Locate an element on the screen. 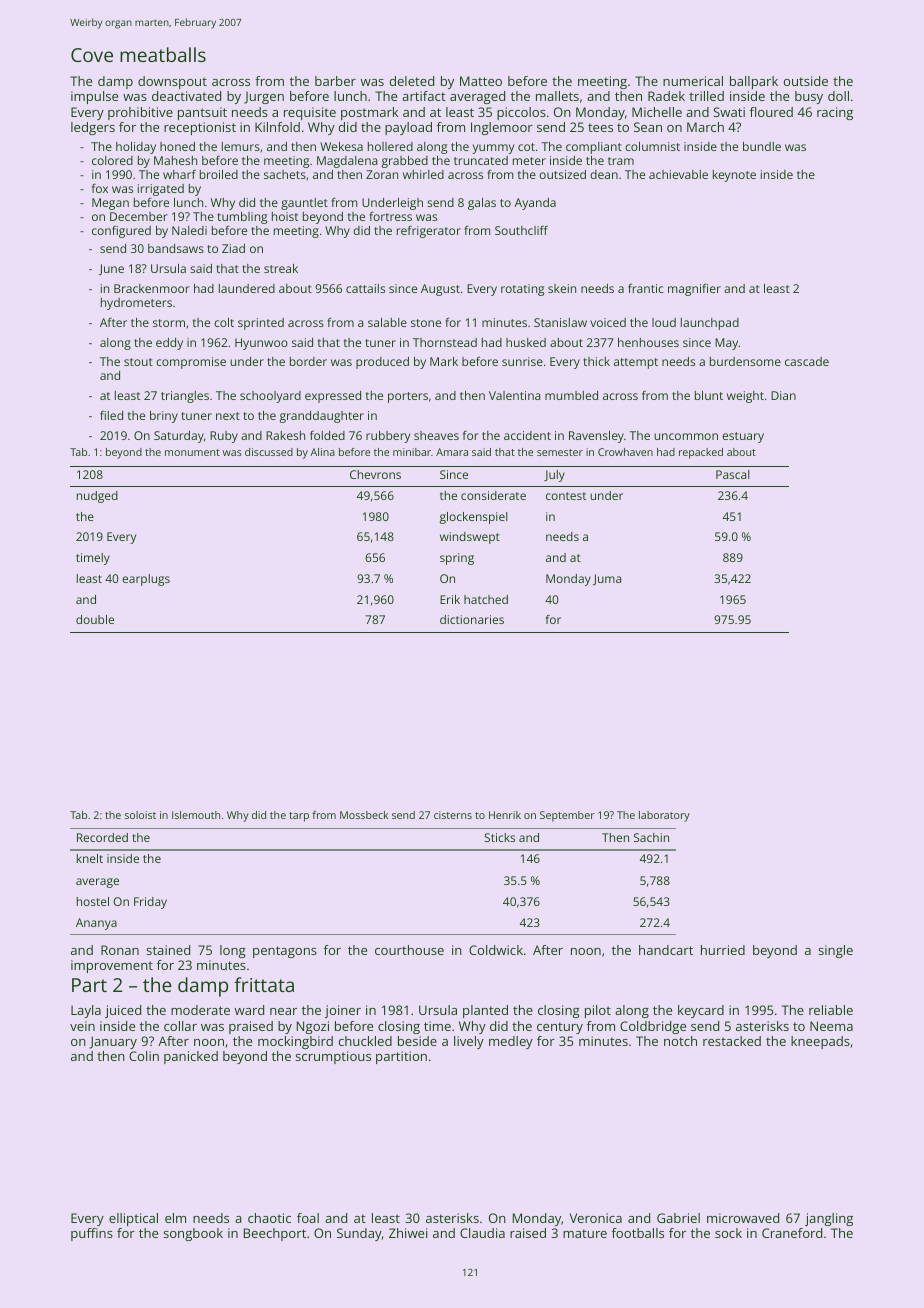  Pascal is located at coordinates (733, 474).
